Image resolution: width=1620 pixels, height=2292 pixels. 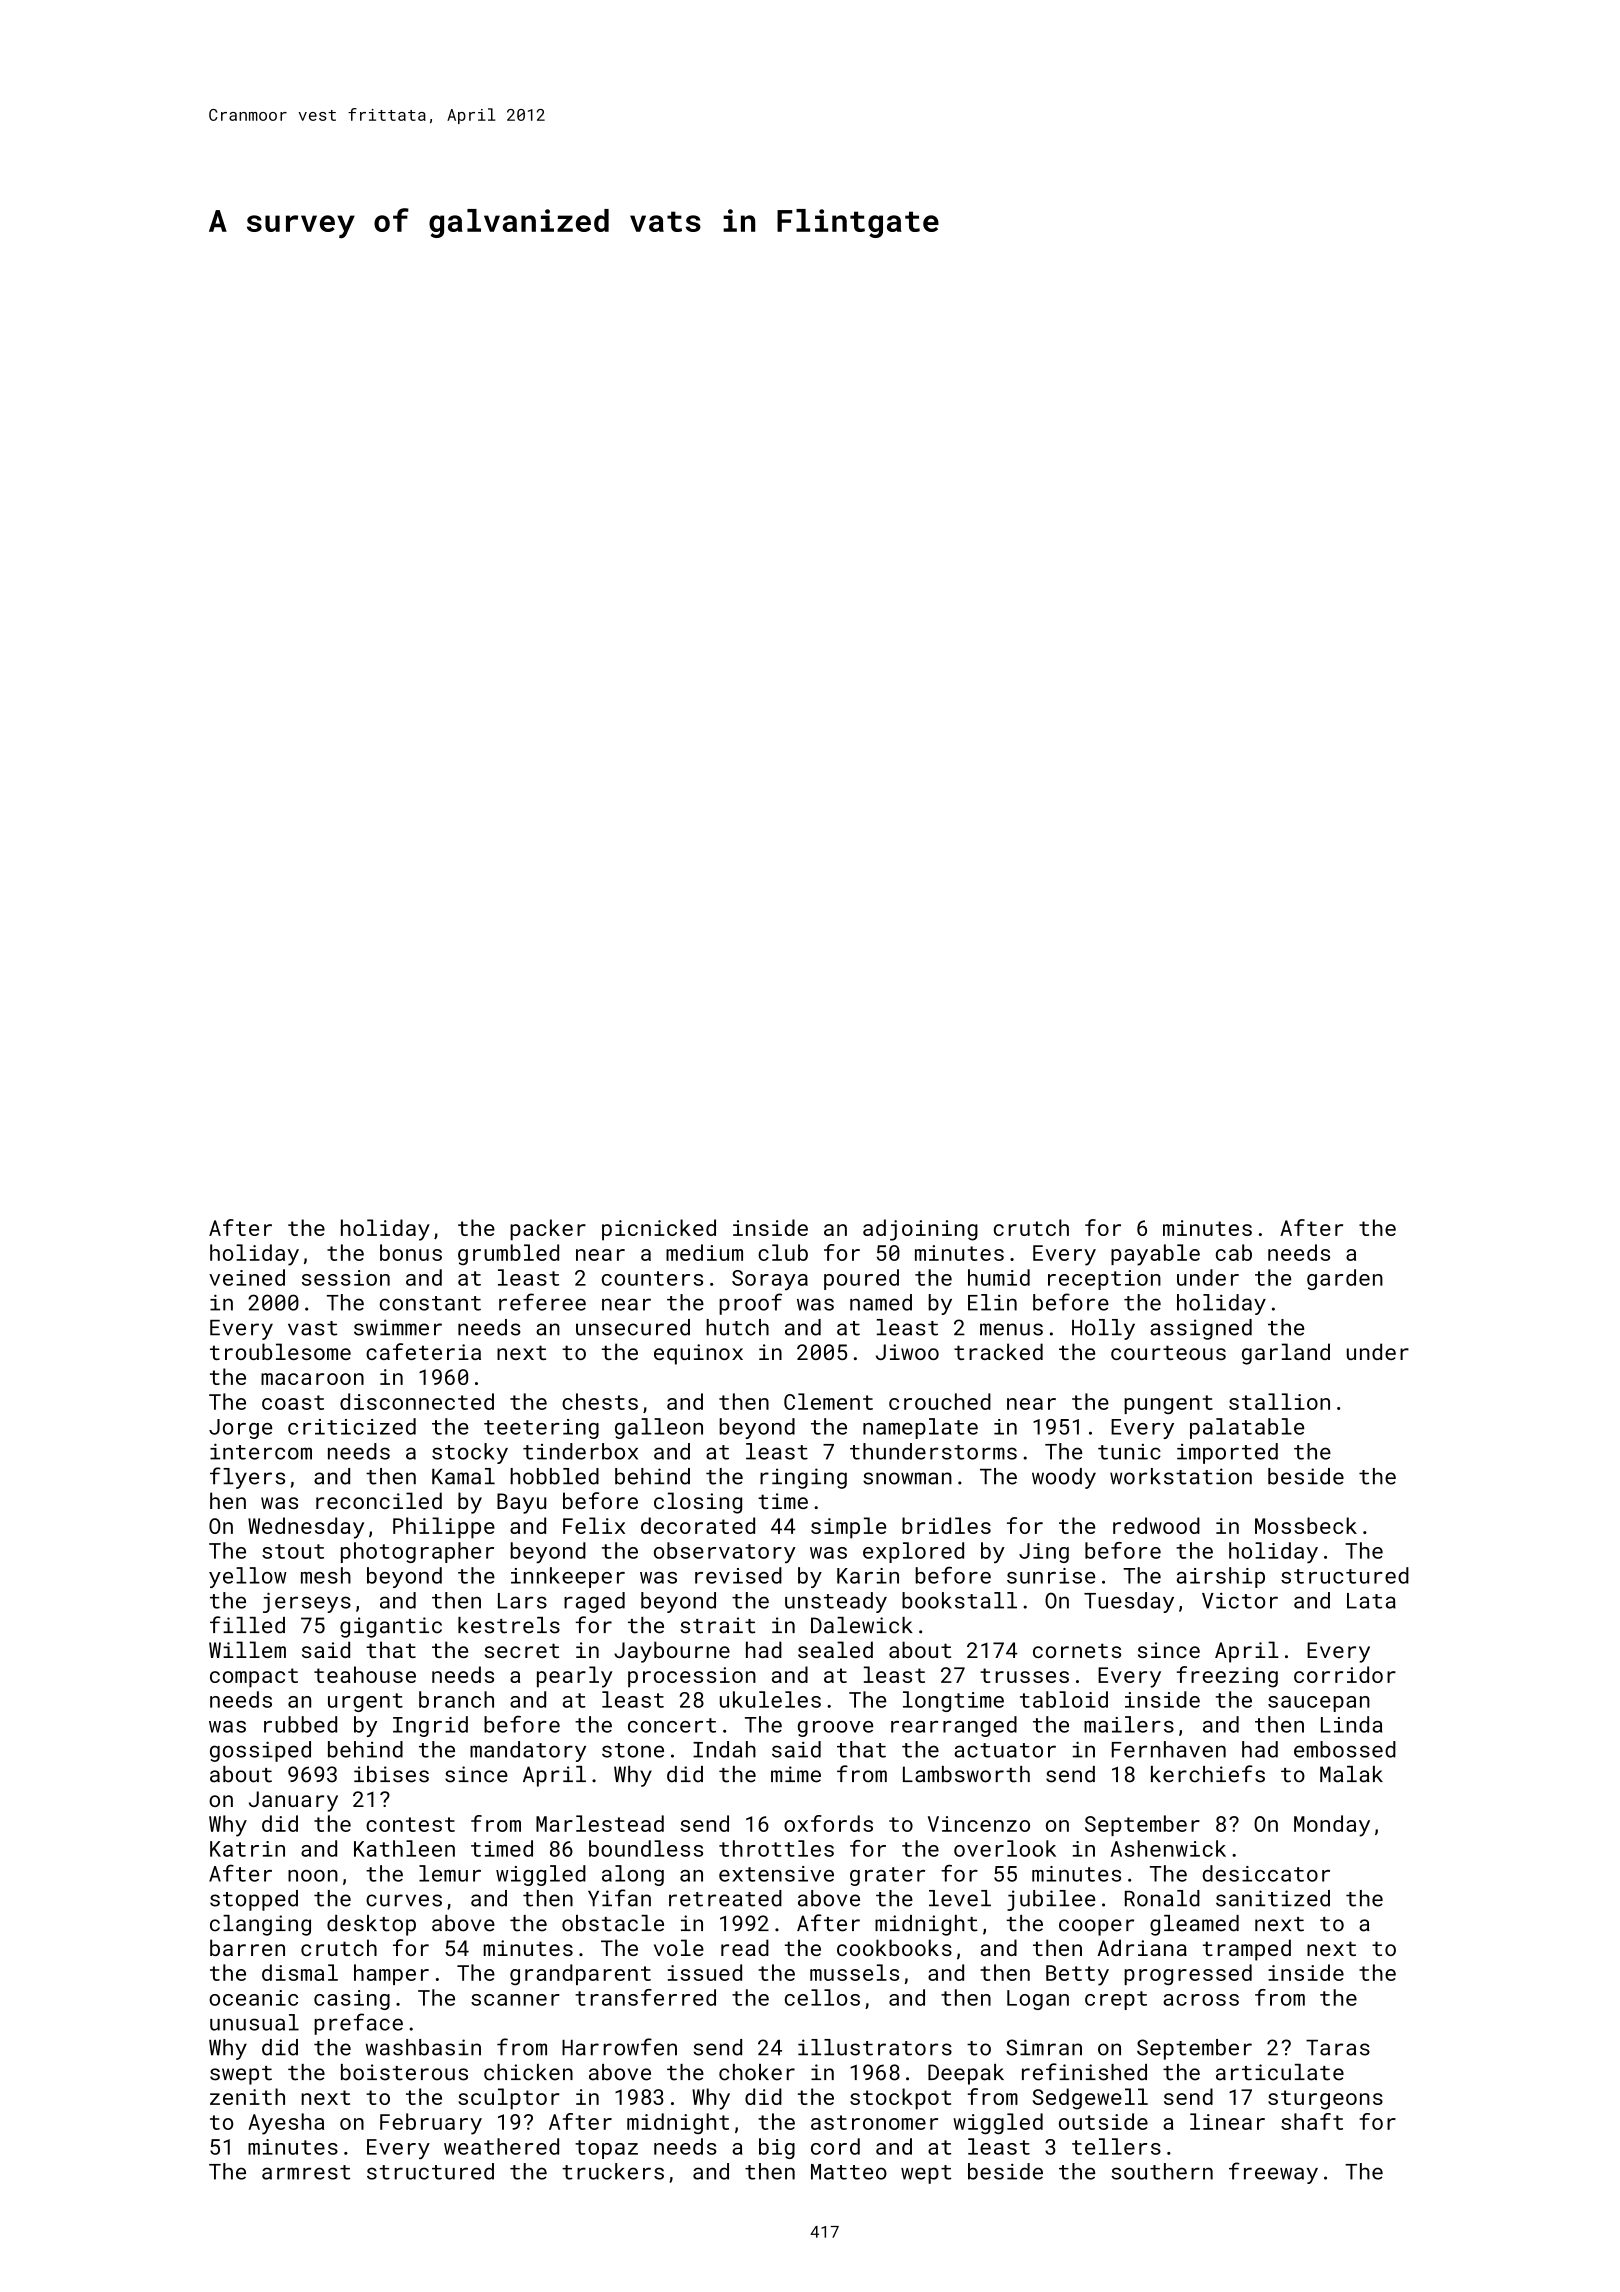 What do you see at coordinates (306, 2172) in the image?
I see `armrest` at bounding box center [306, 2172].
